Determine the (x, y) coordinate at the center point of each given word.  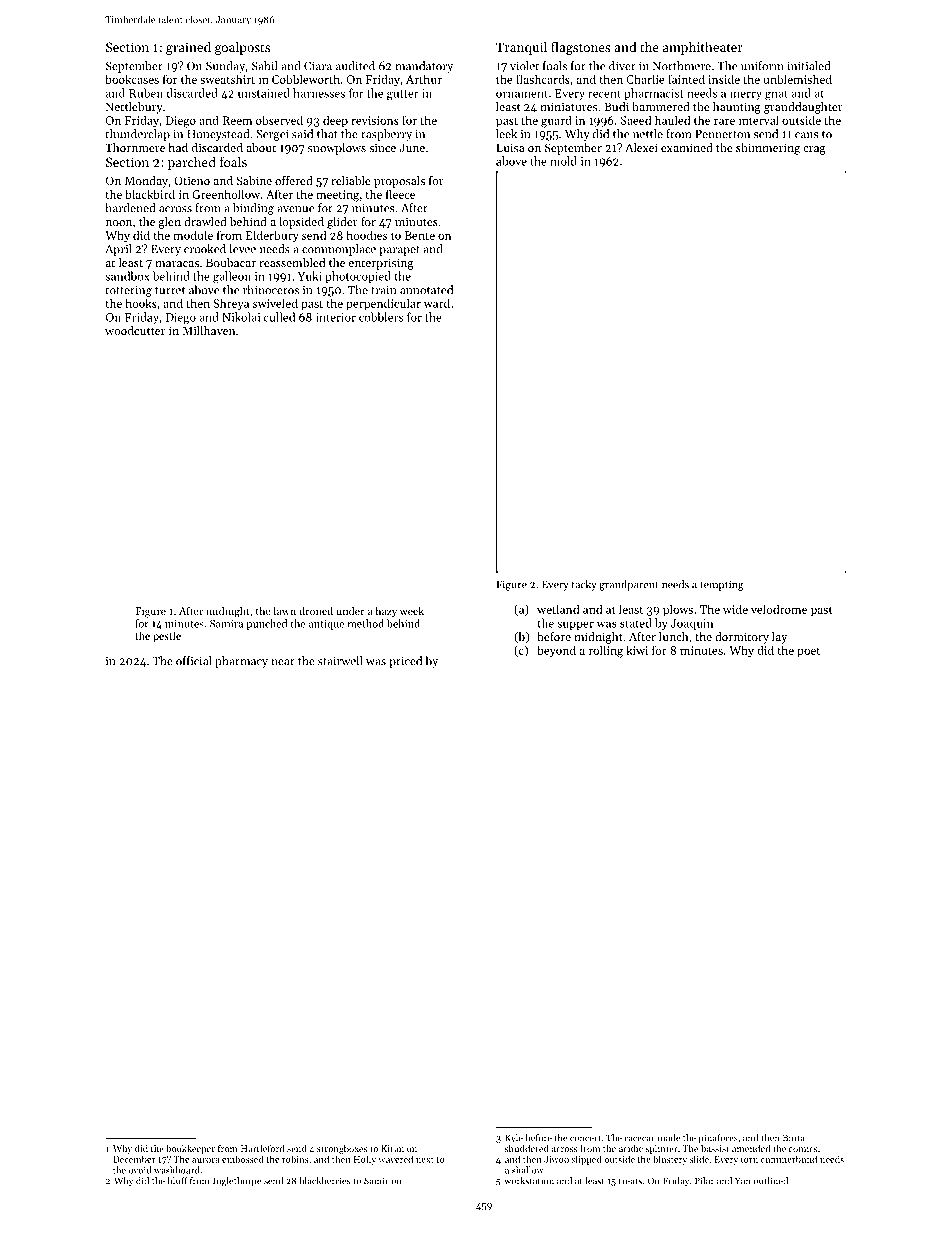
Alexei (641, 147)
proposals (399, 182)
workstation (529, 1181)
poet (808, 652)
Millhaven (209, 330)
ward (437, 303)
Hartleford (262, 1148)
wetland (558, 609)
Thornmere (135, 147)
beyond (556, 651)
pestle (167, 636)
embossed (243, 1159)
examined (687, 147)
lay (779, 638)
